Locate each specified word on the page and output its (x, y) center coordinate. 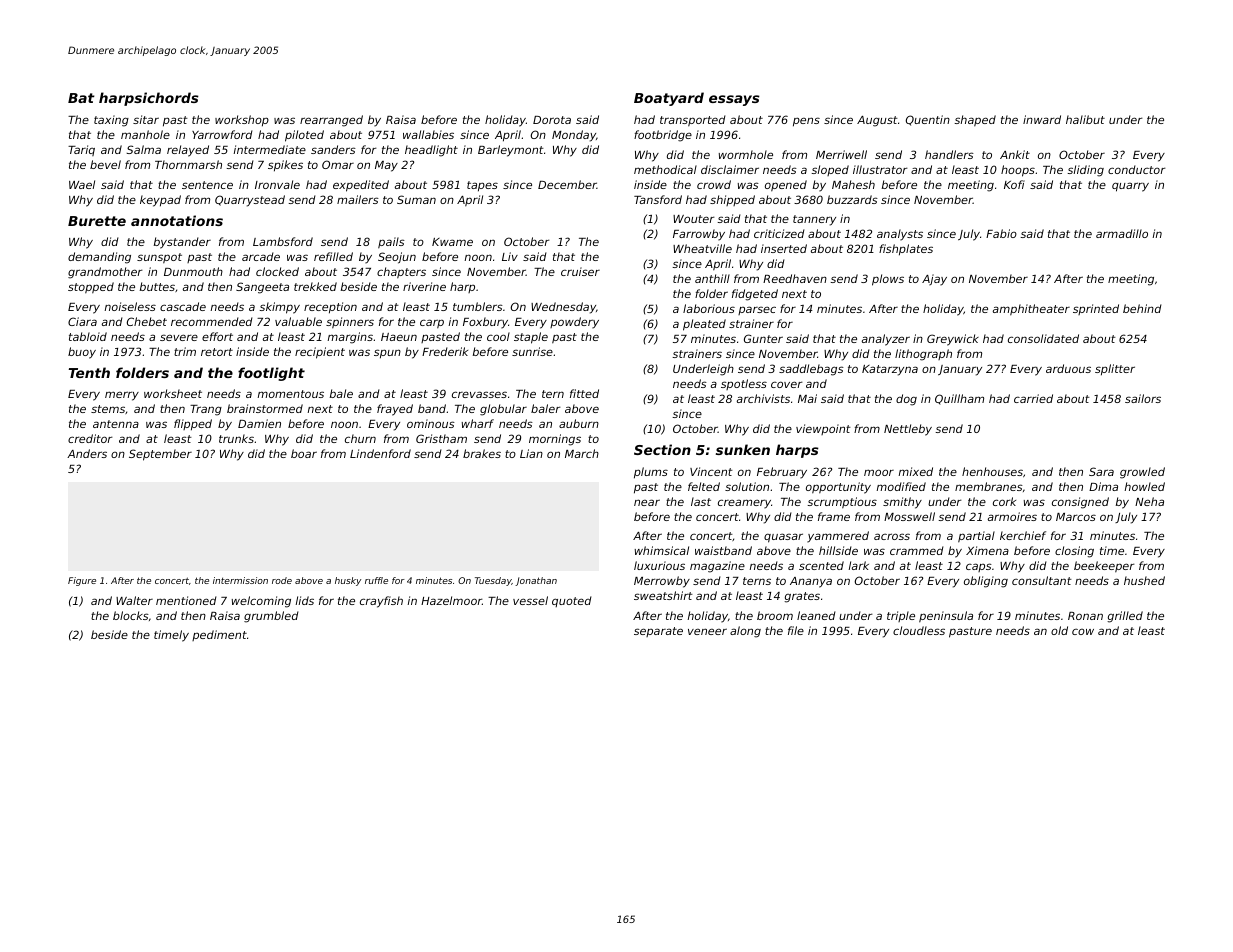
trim (185, 351)
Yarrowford (222, 134)
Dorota (552, 120)
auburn (579, 423)
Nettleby (908, 430)
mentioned (186, 600)
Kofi (1014, 184)
